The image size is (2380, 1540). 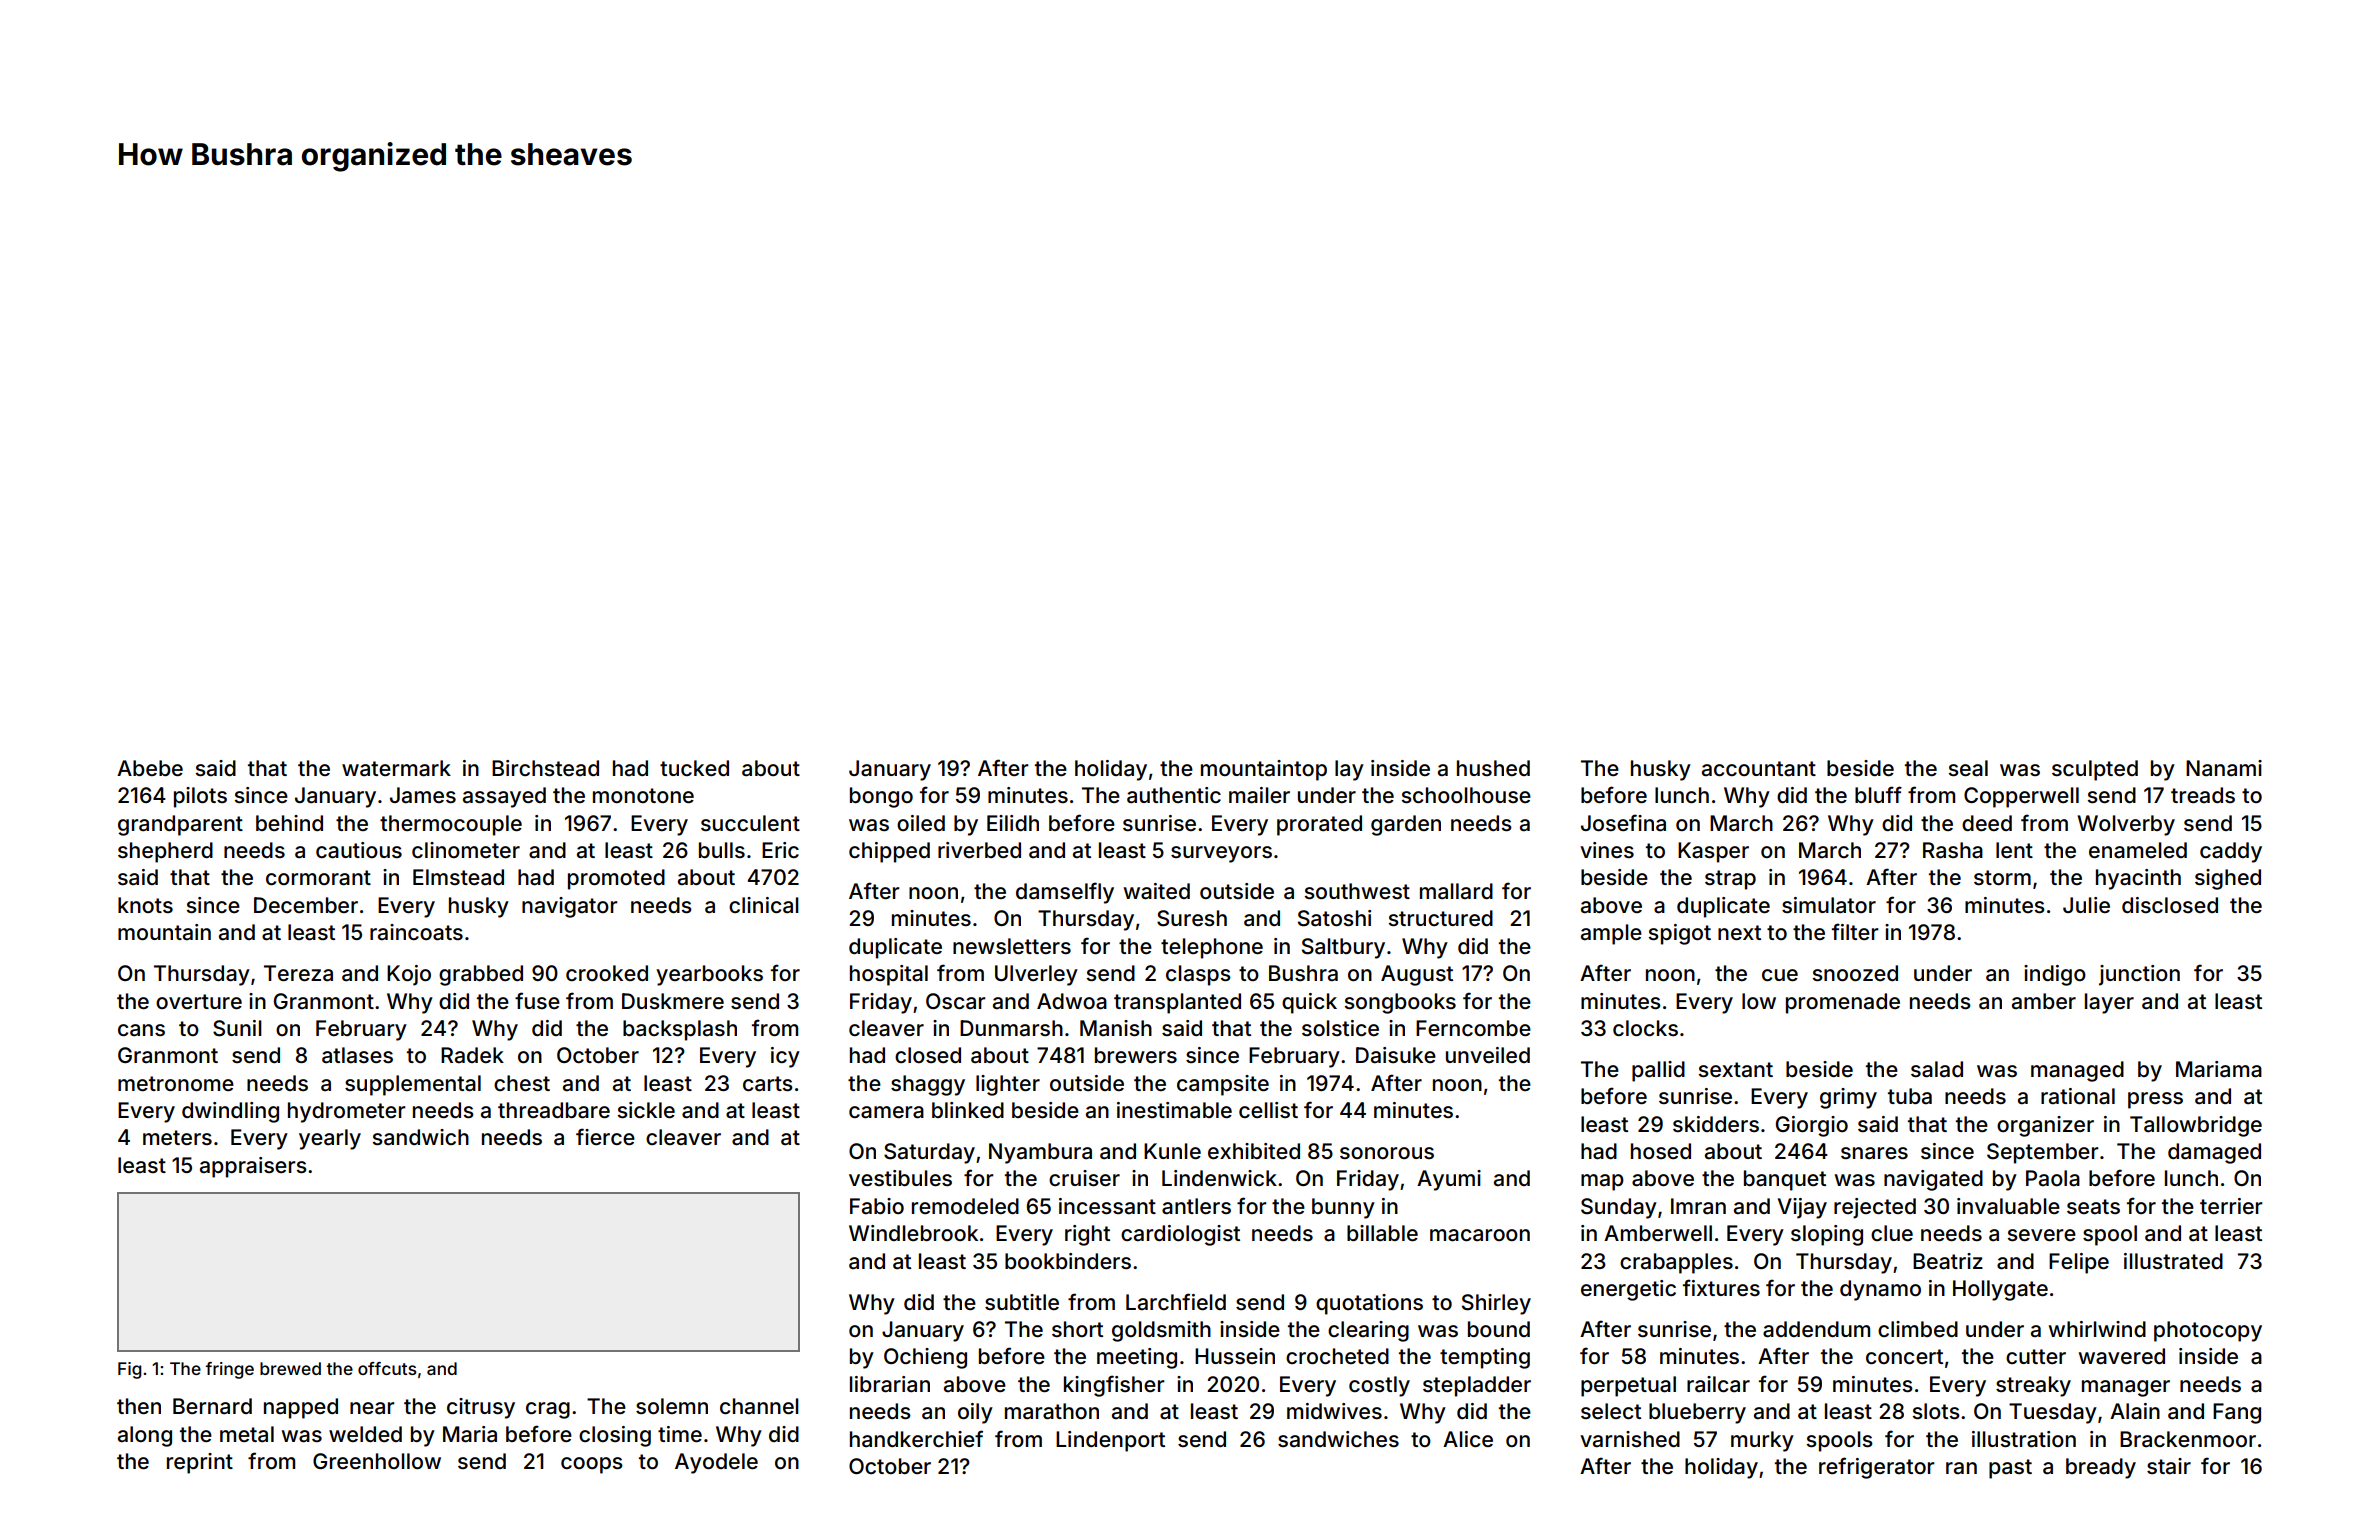 What do you see at coordinates (1396, 1055) in the screenshot?
I see `Daisuke` at bounding box center [1396, 1055].
